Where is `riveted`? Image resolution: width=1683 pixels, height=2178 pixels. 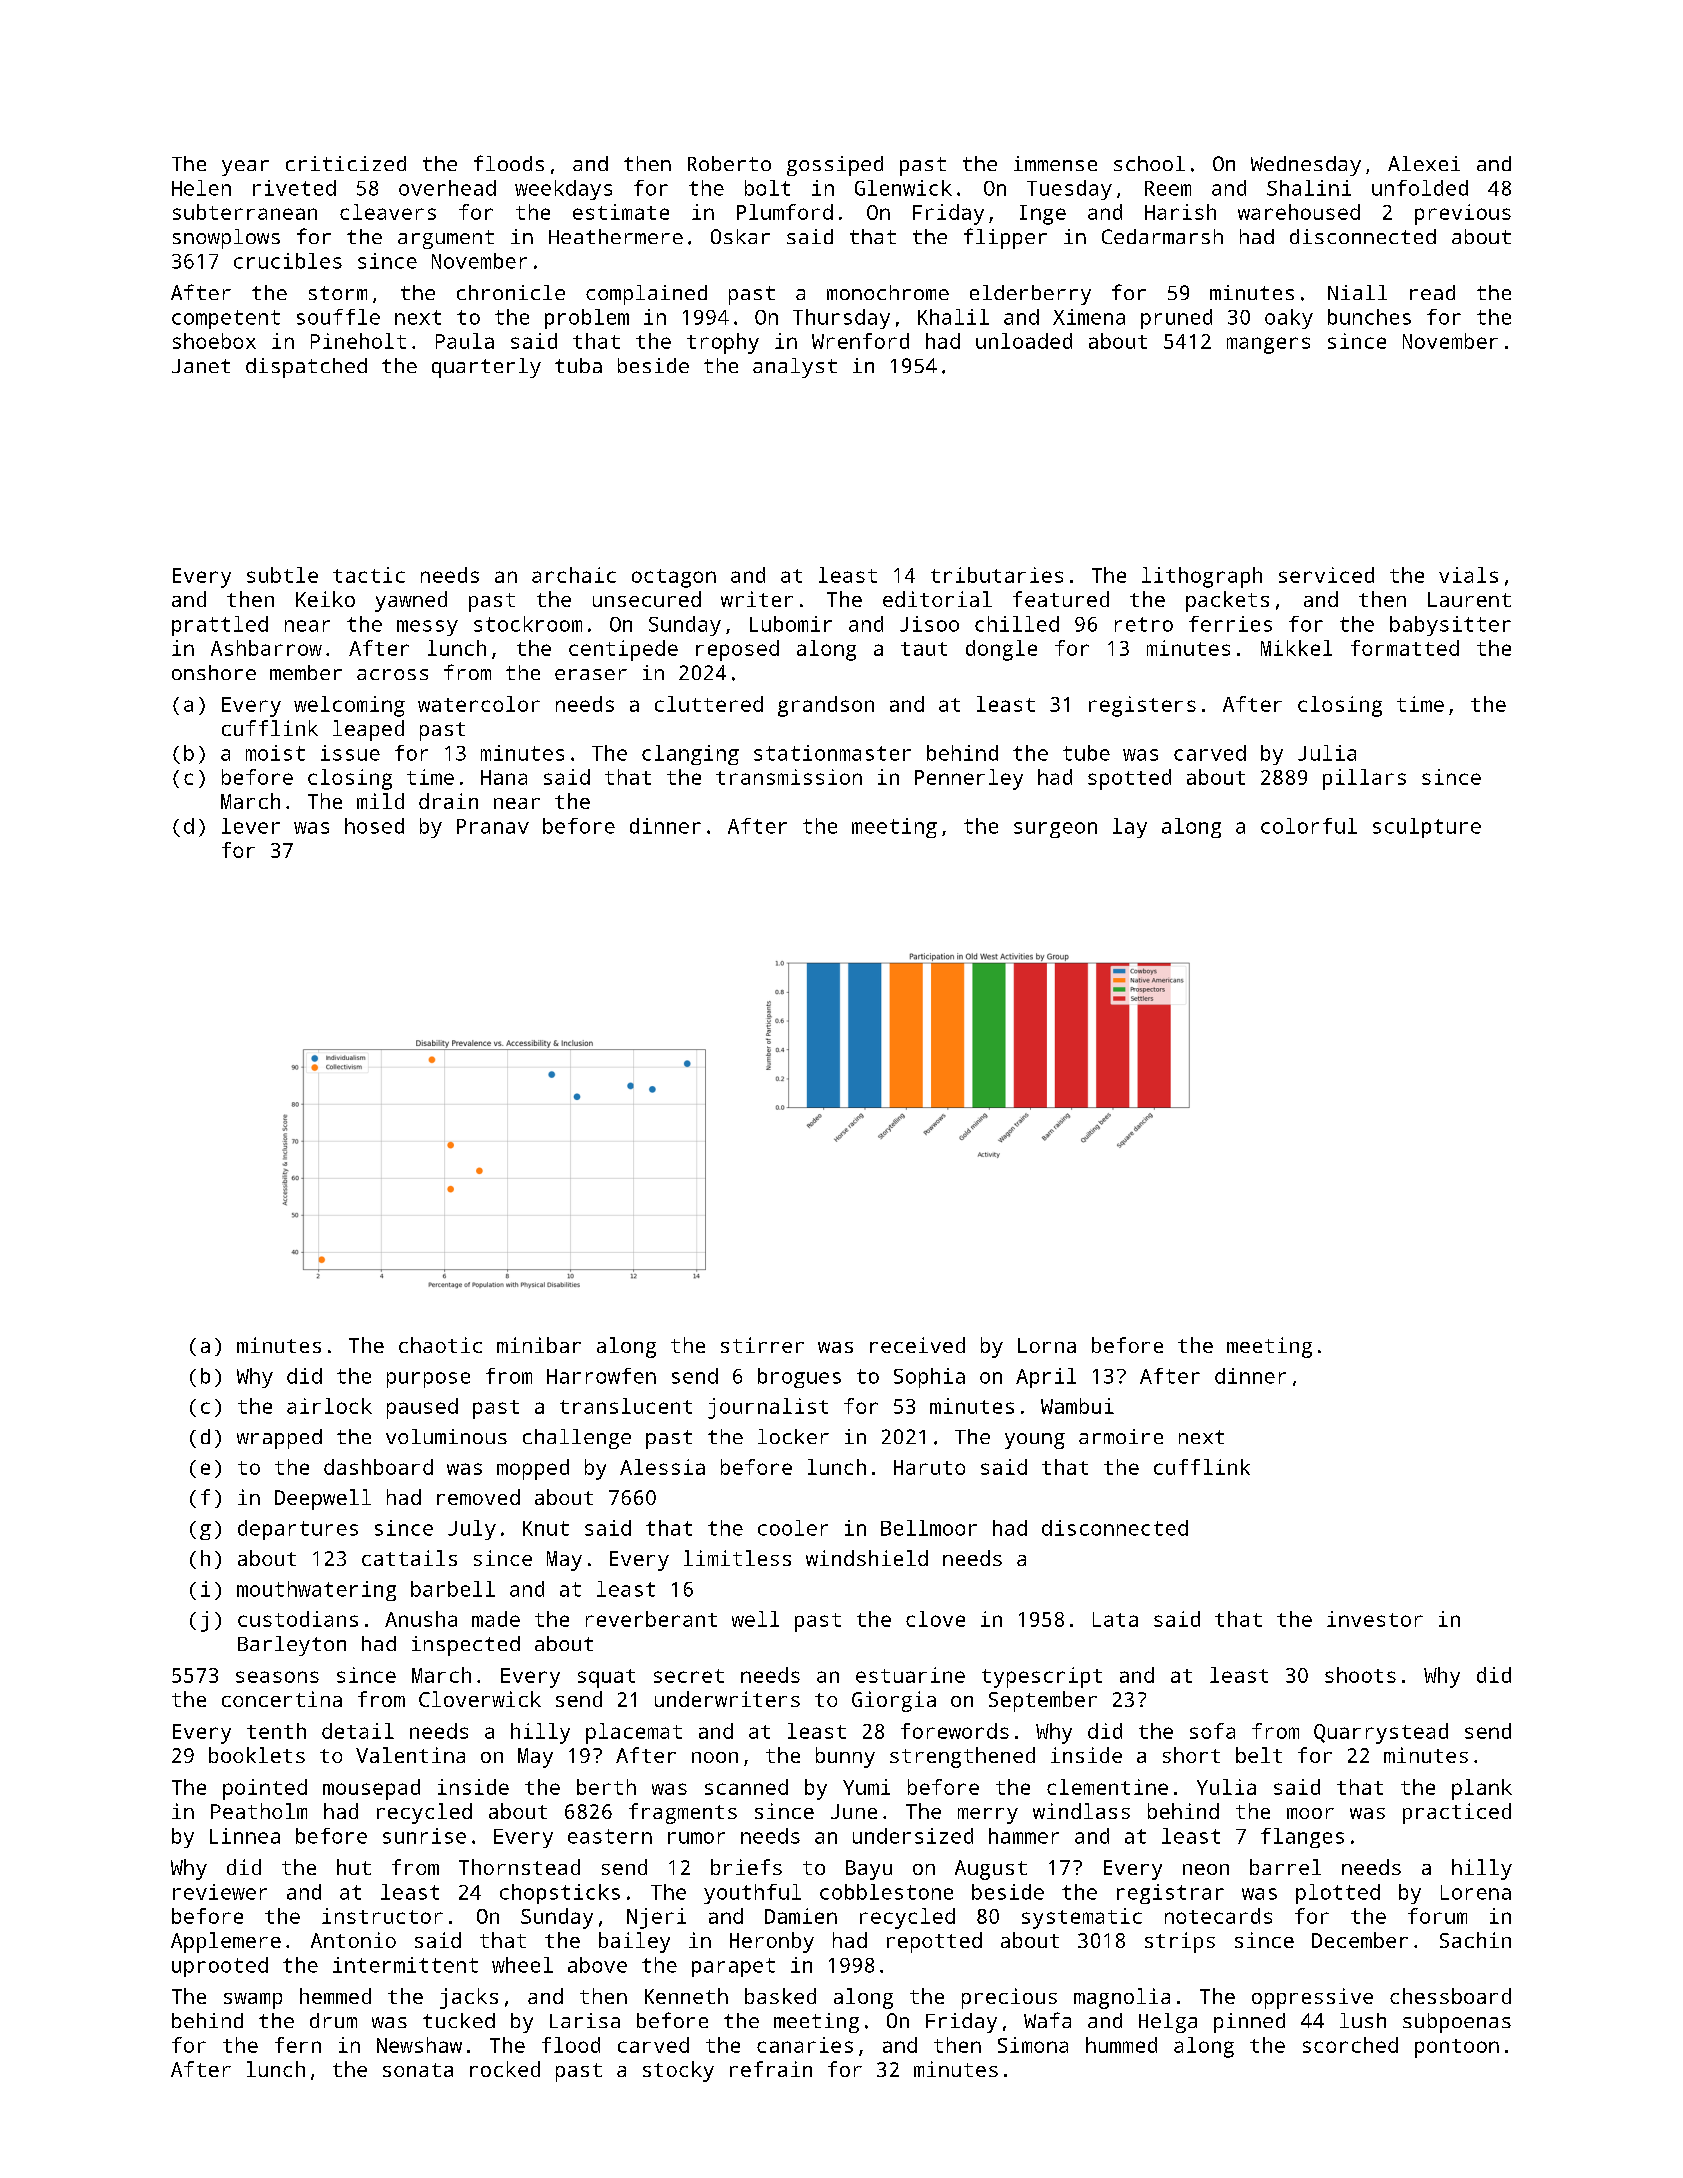
riveted is located at coordinates (294, 188).
